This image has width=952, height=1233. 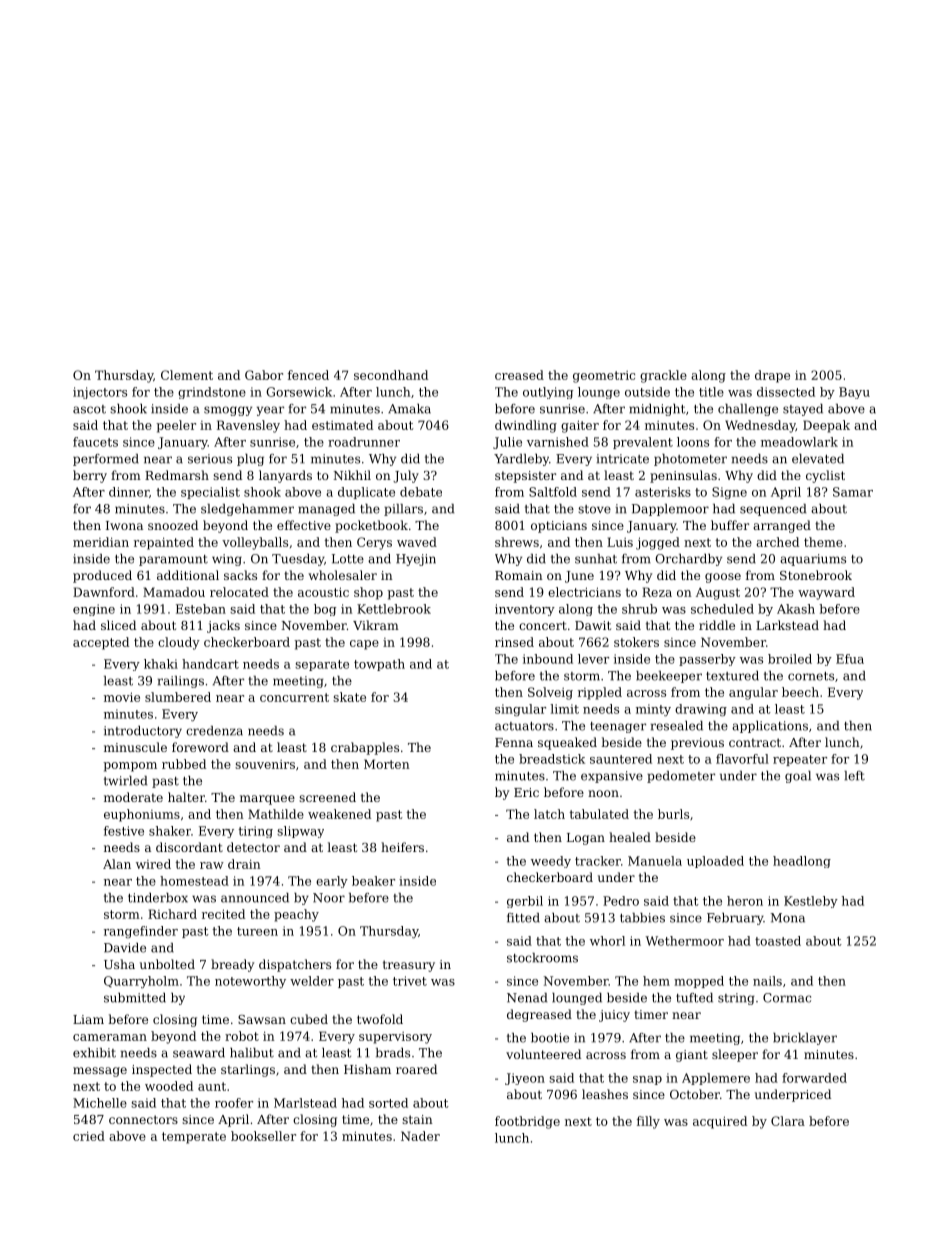 I want to click on Eric, so click(x=526, y=792).
